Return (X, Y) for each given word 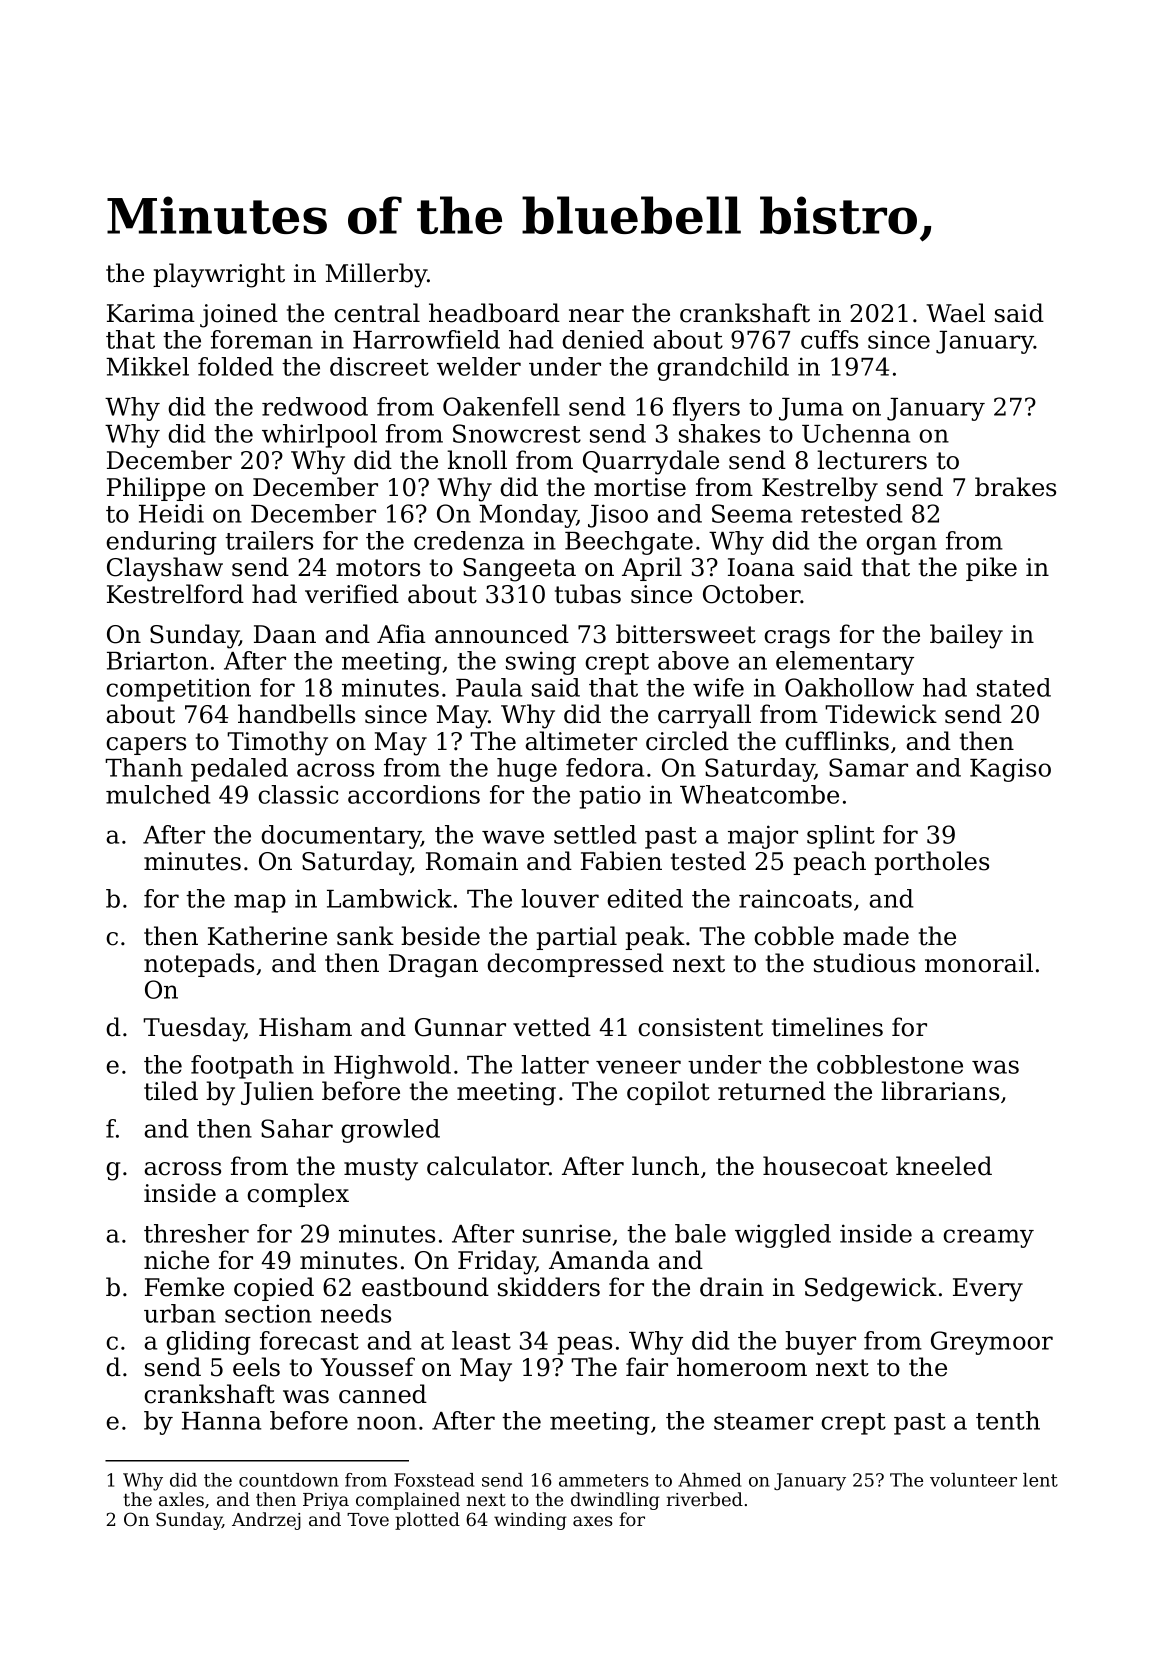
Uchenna (856, 433)
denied (603, 339)
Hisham (305, 1027)
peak (655, 938)
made (876, 936)
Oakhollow (849, 687)
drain (732, 1287)
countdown (289, 1480)
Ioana (761, 567)
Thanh (144, 767)
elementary (845, 663)
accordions (414, 794)
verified (352, 594)
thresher (196, 1233)
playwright (219, 275)
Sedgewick (871, 1289)
